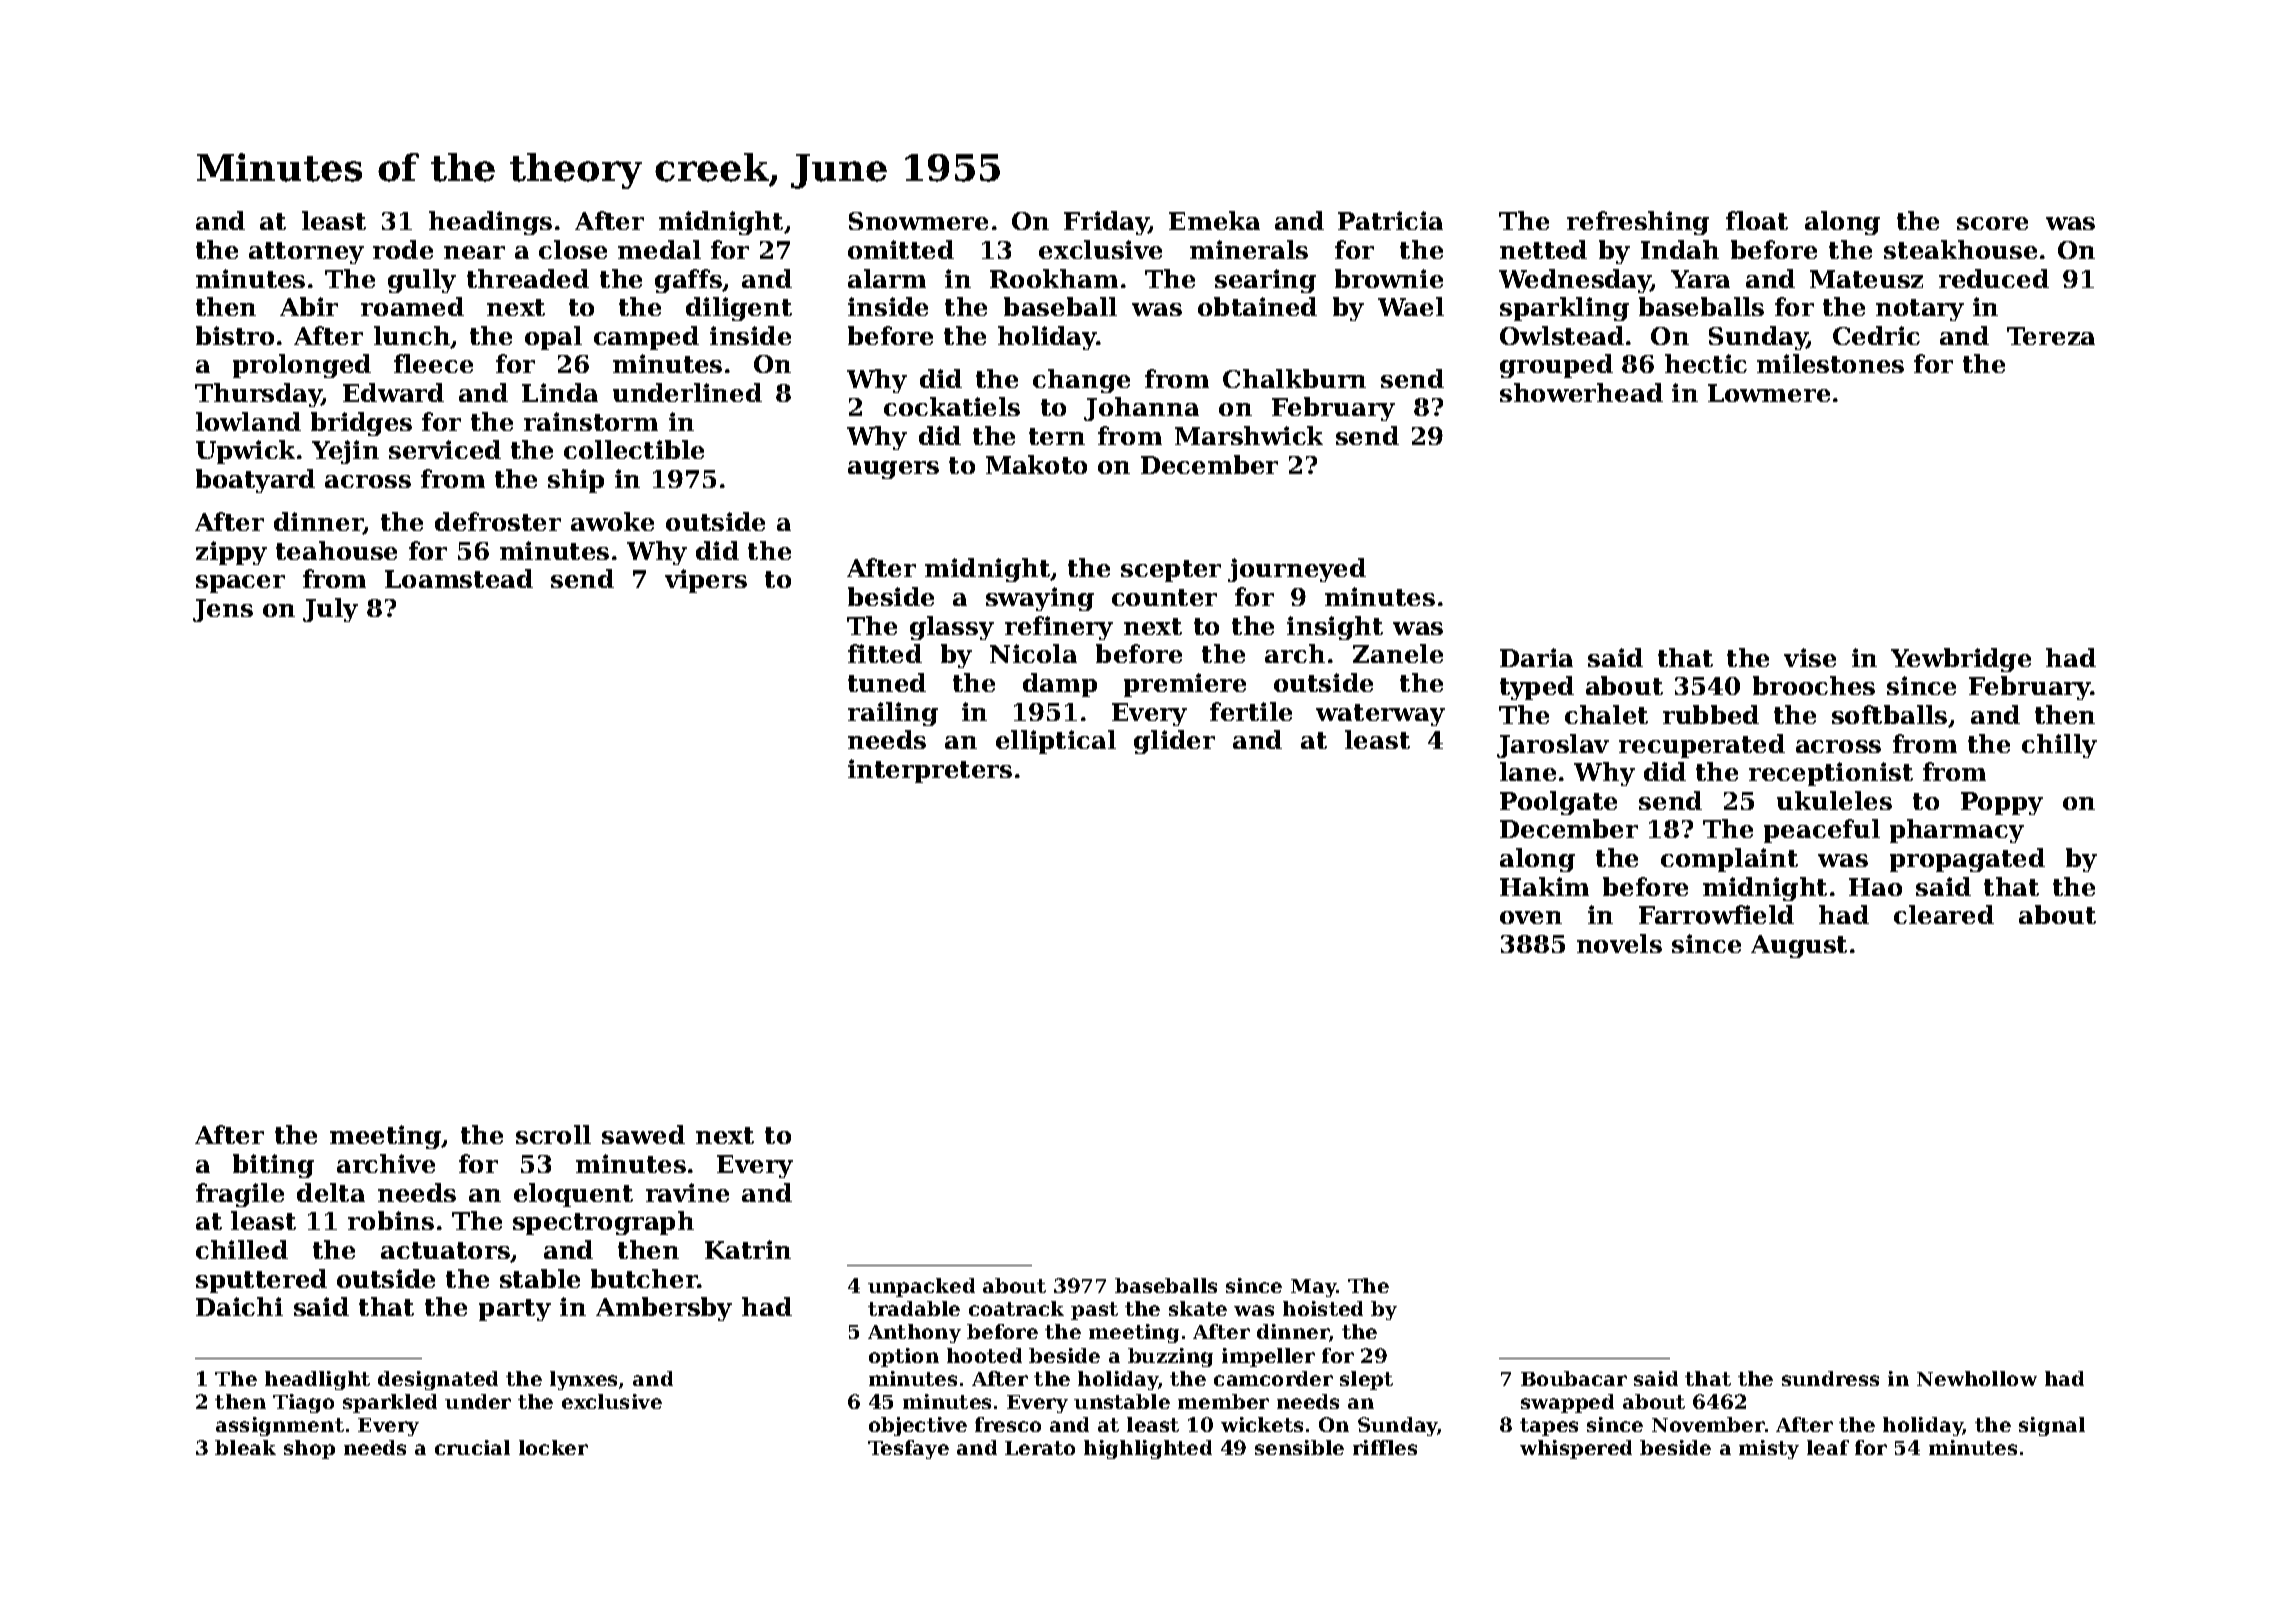 This document has width=2292, height=1620. What do you see at coordinates (1385, 1447) in the document?
I see `riffles` at bounding box center [1385, 1447].
